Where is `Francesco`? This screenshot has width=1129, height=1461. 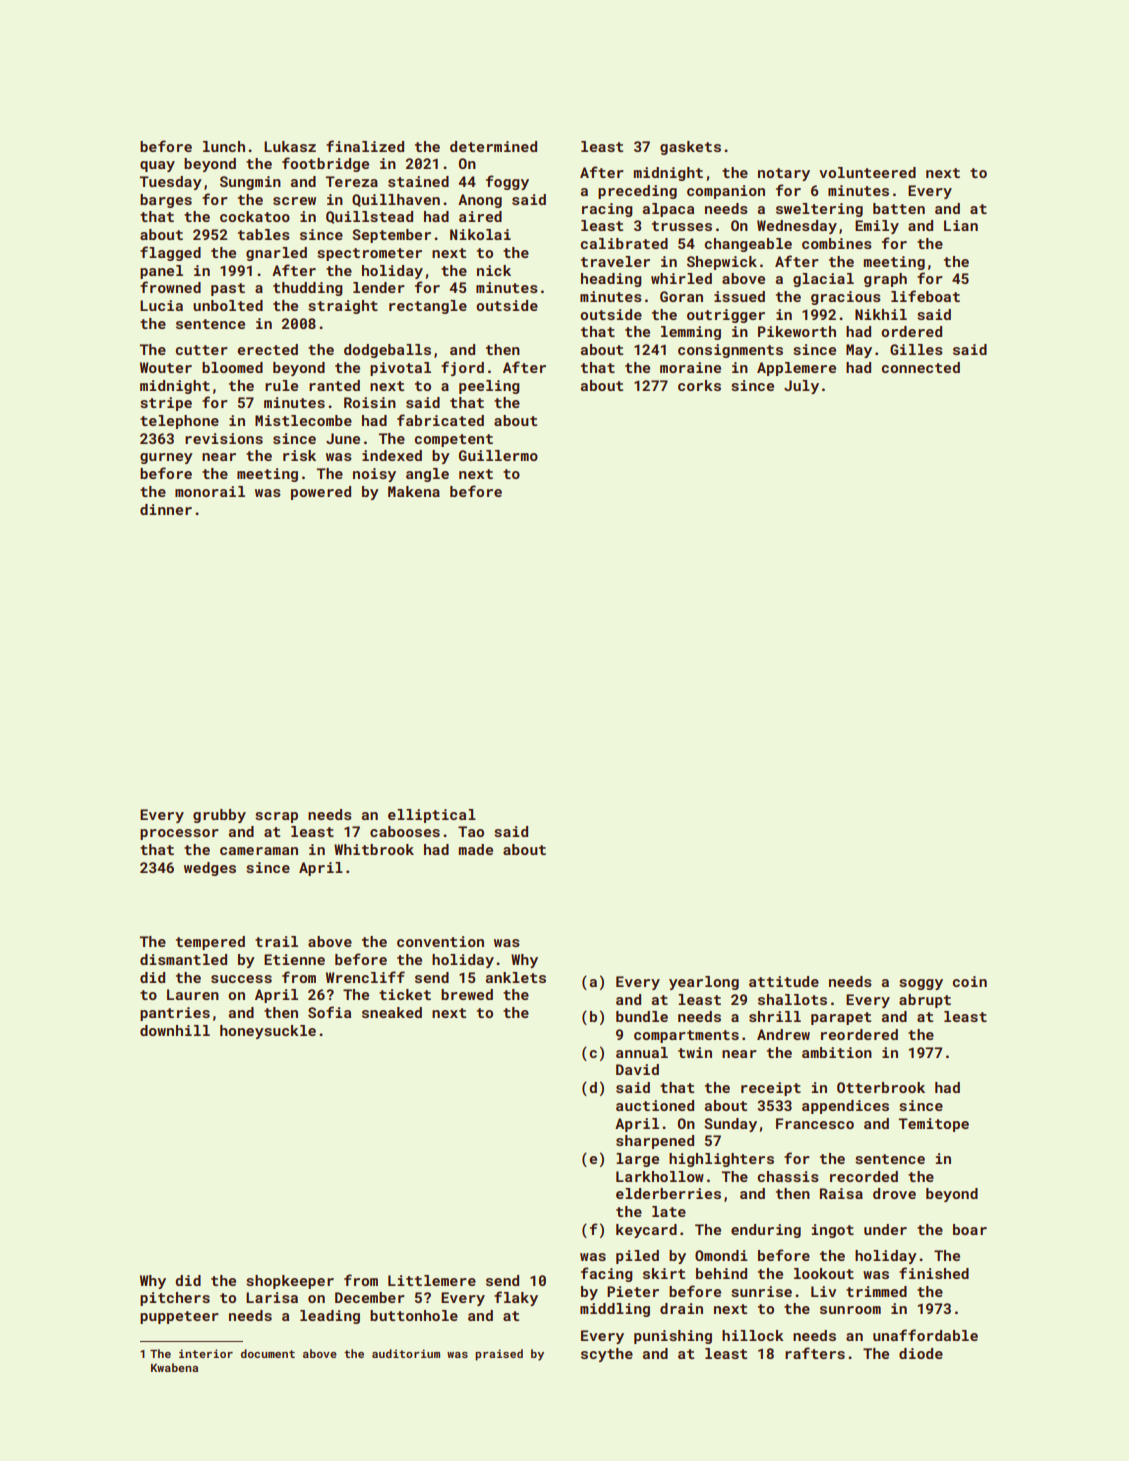
Francesco is located at coordinates (815, 1123).
